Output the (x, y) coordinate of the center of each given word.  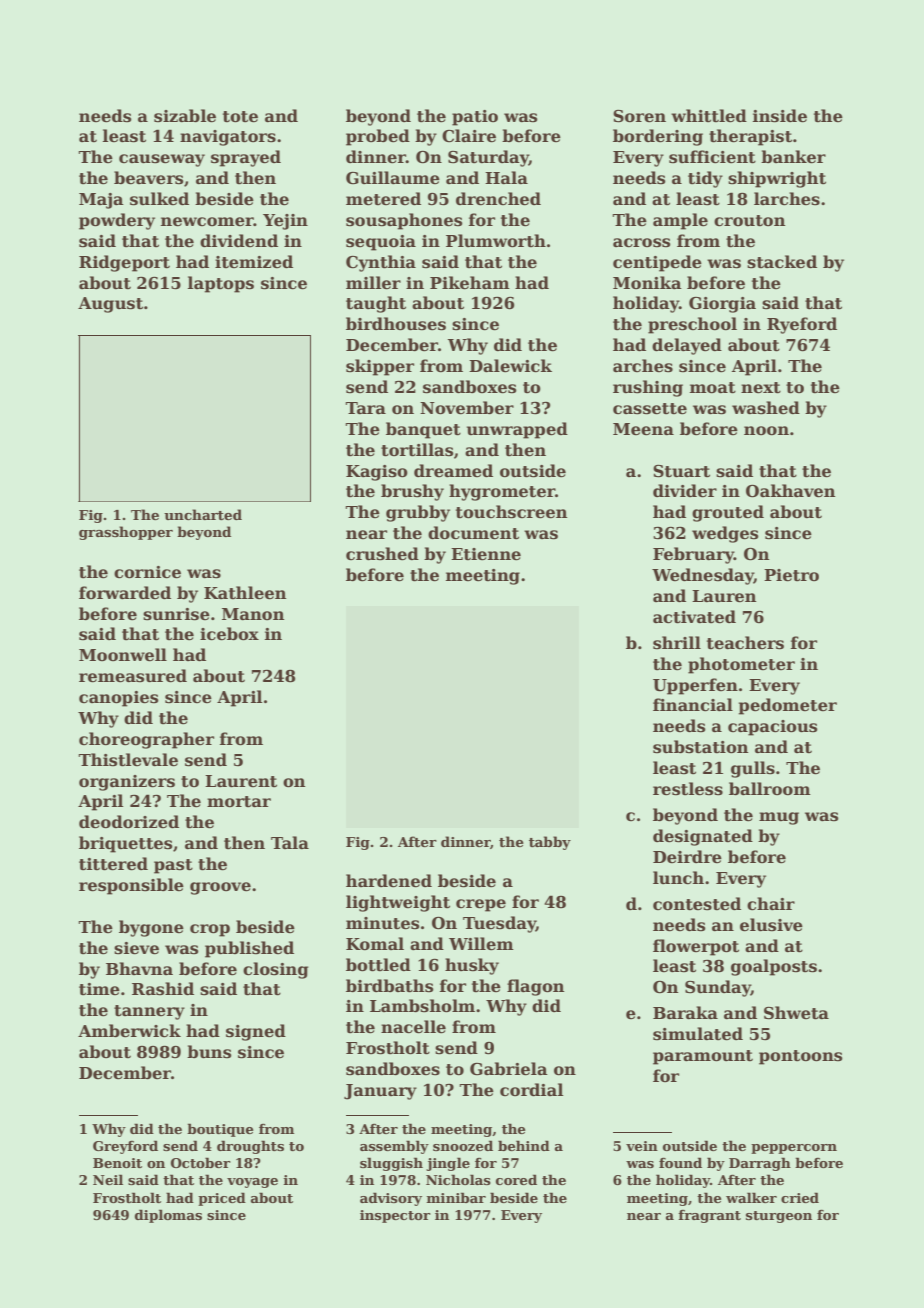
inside (780, 116)
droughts (250, 1147)
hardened (389, 881)
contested (697, 904)
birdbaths (390, 986)
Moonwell (123, 655)
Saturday (488, 158)
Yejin (285, 222)
